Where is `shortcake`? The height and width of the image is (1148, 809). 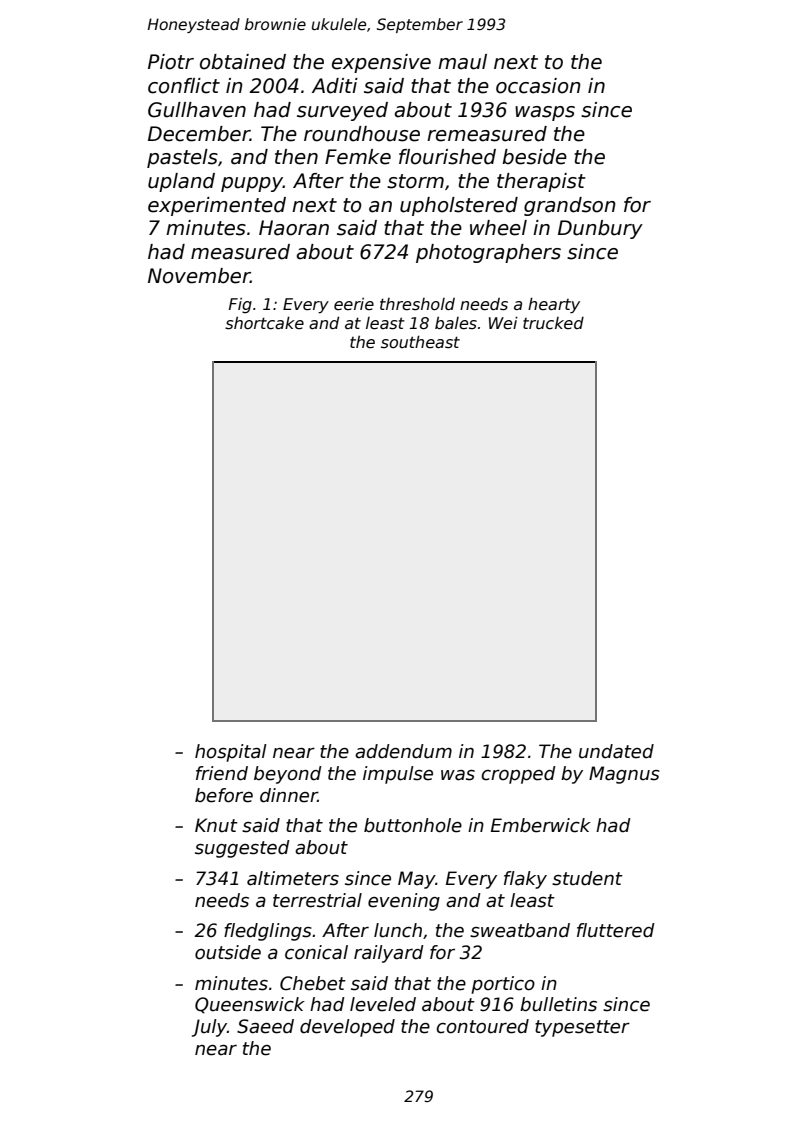
shortcake is located at coordinates (264, 323).
